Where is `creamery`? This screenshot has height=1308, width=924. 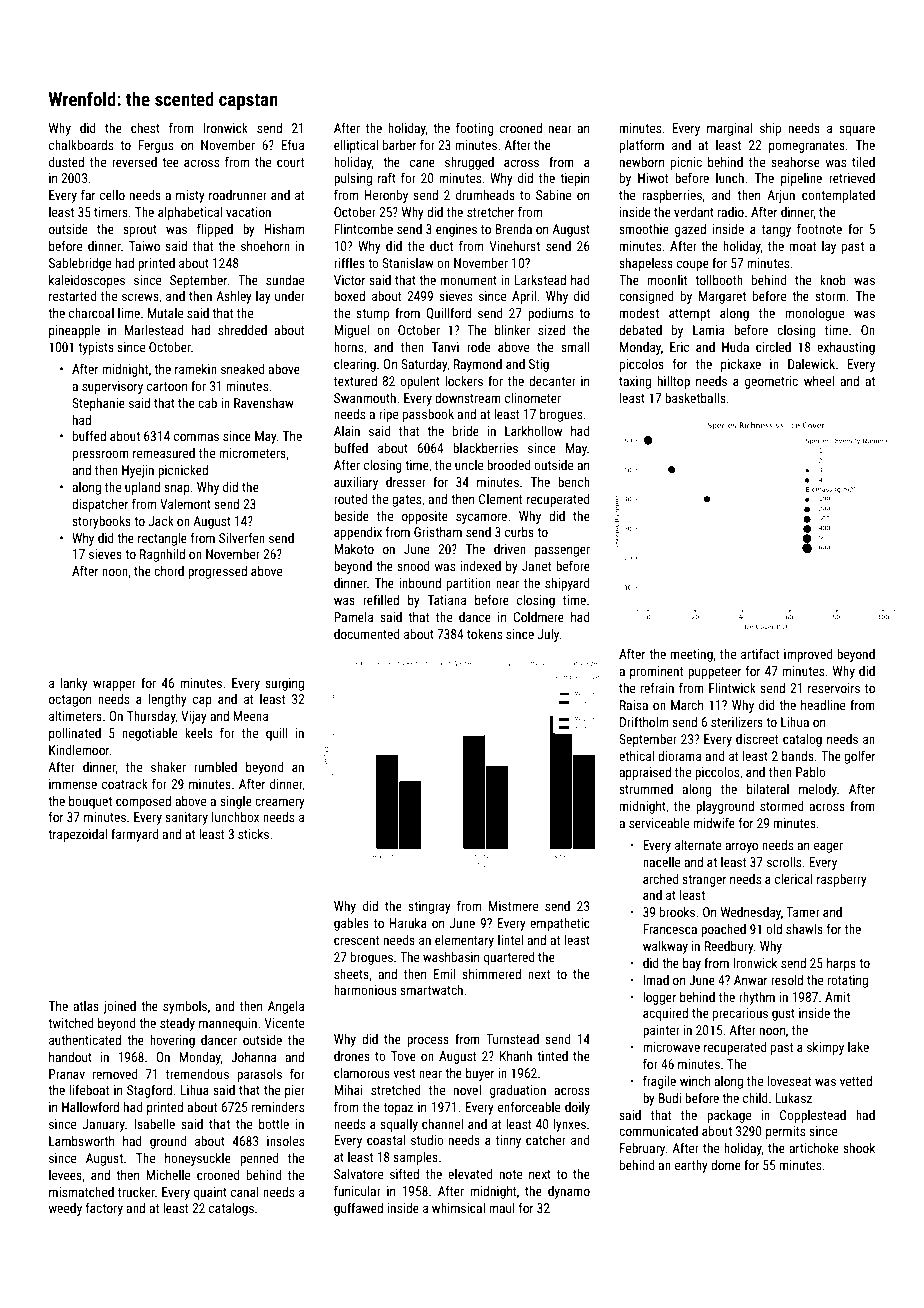
creamery is located at coordinates (280, 803).
